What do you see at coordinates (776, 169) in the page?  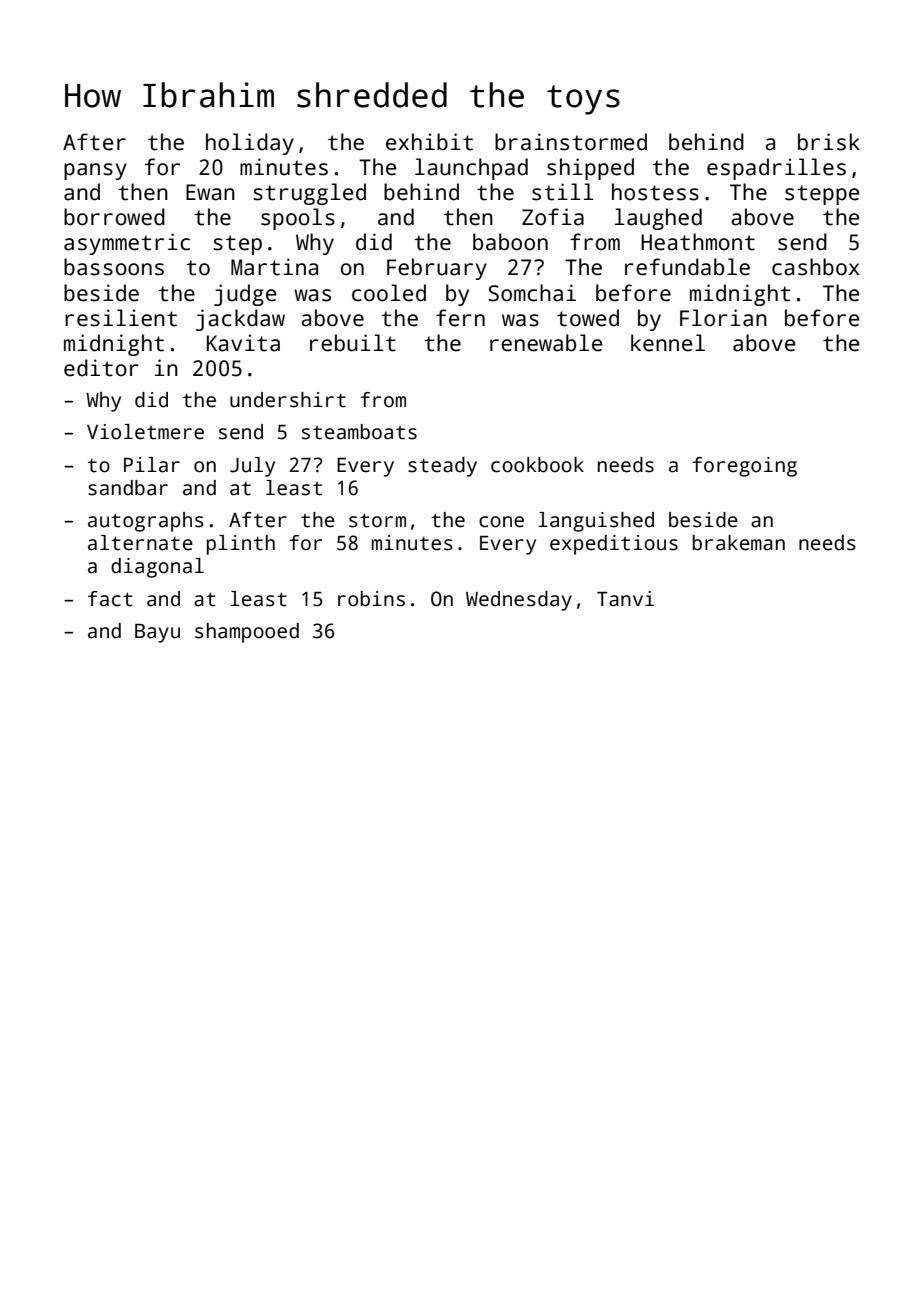 I see `espadrilles` at bounding box center [776, 169].
